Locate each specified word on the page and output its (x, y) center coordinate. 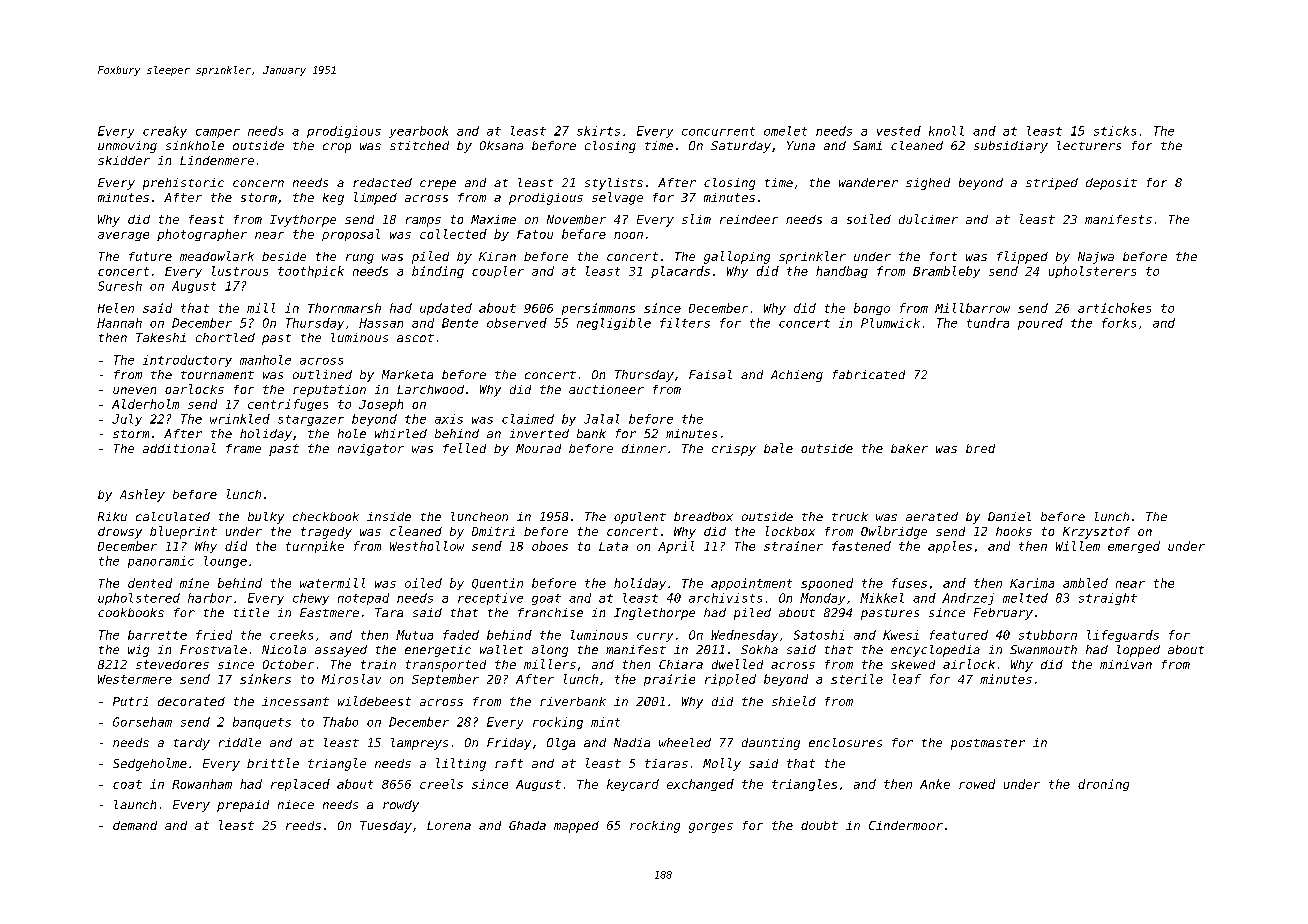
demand (135, 825)
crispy (734, 450)
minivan (1126, 664)
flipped (1022, 257)
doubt (819, 825)
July (127, 420)
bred (980, 448)
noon (628, 235)
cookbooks (131, 612)
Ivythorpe (303, 221)
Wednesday (744, 636)
